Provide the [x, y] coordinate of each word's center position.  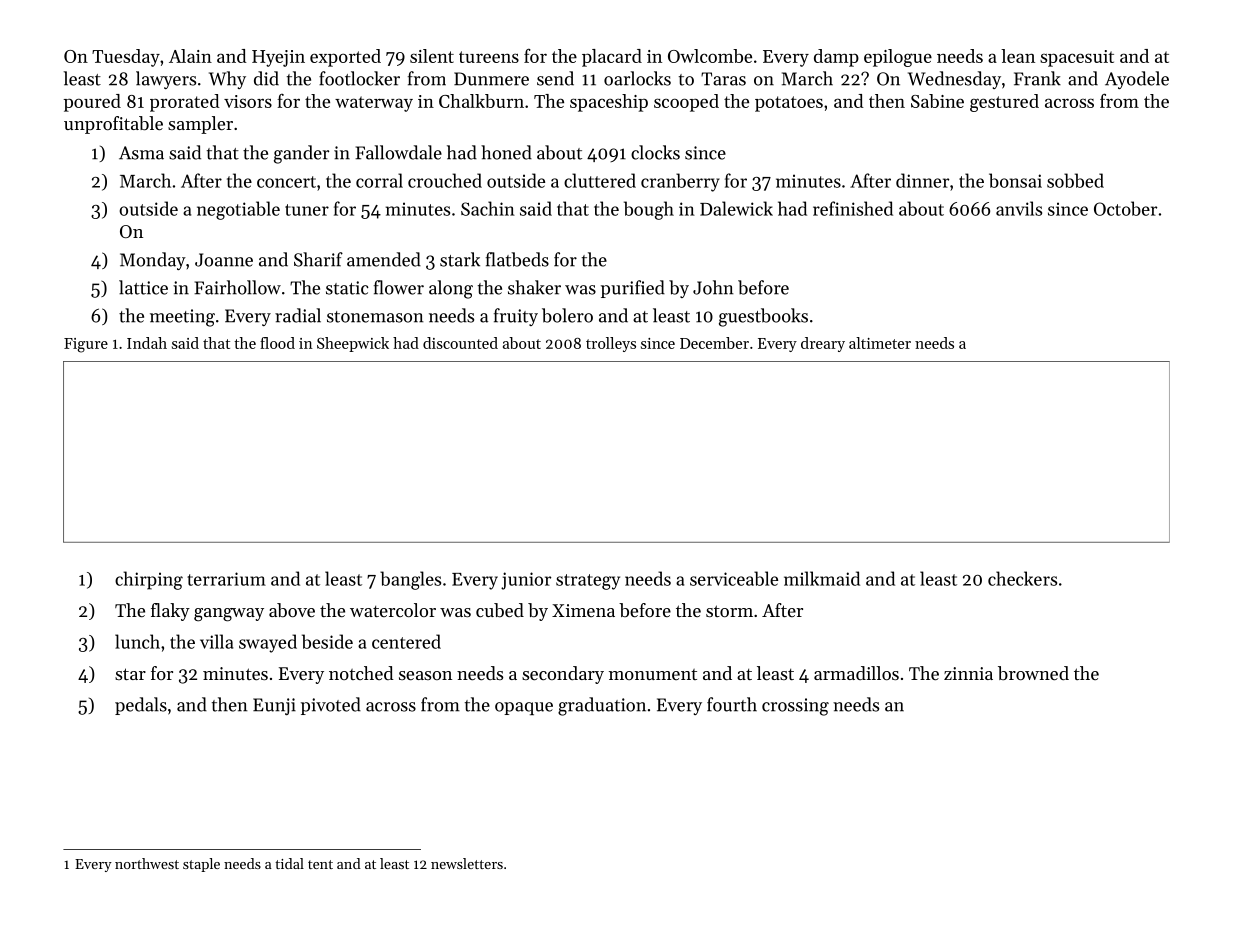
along [451, 289]
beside [327, 641]
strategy [588, 582]
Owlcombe [710, 56]
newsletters [467, 863]
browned [1033, 673]
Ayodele [1137, 80]
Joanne [224, 260]
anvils [1019, 208]
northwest [147, 863]
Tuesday [126, 58]
